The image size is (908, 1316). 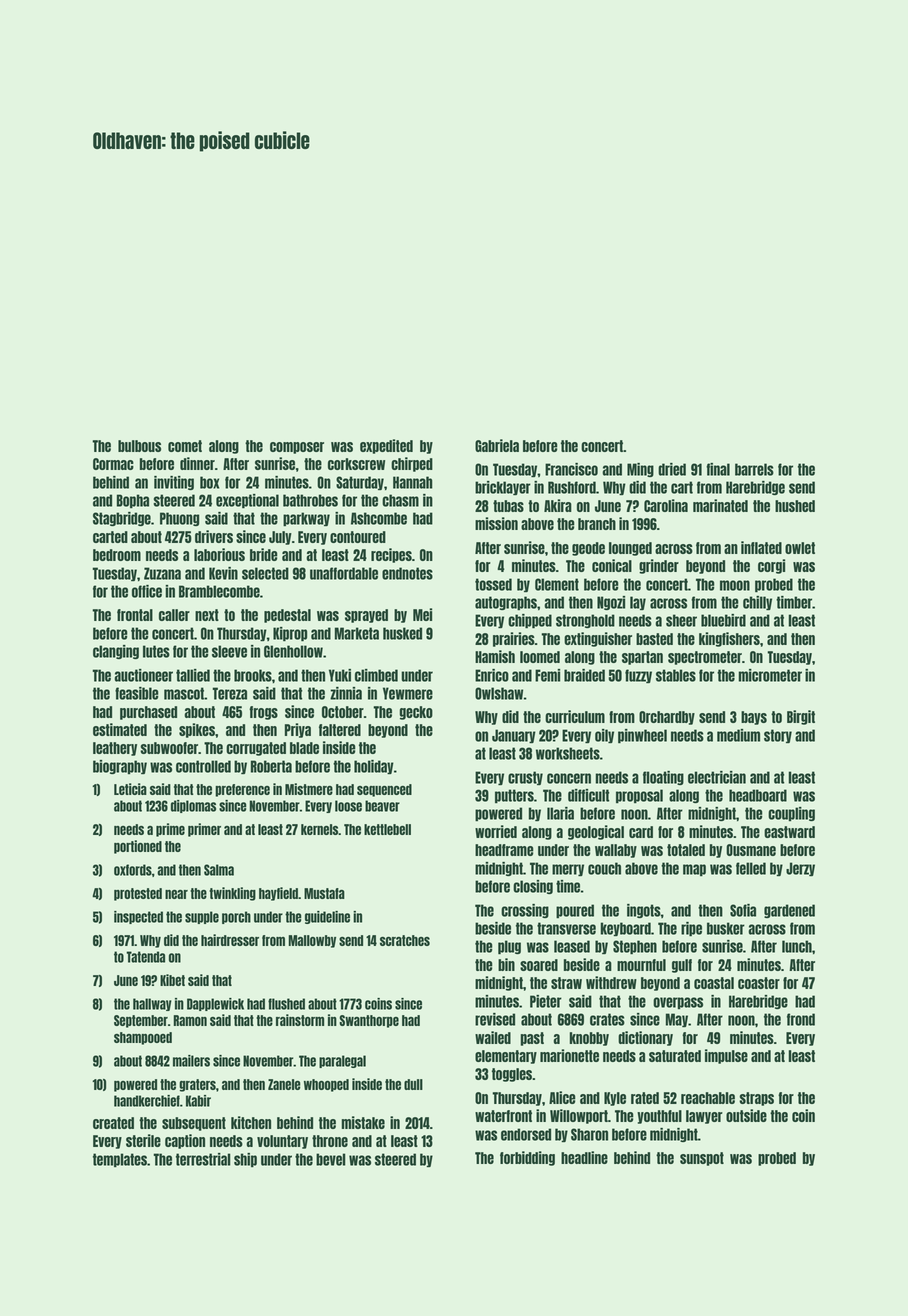 What do you see at coordinates (330, 1141) in the screenshot?
I see `throne` at bounding box center [330, 1141].
